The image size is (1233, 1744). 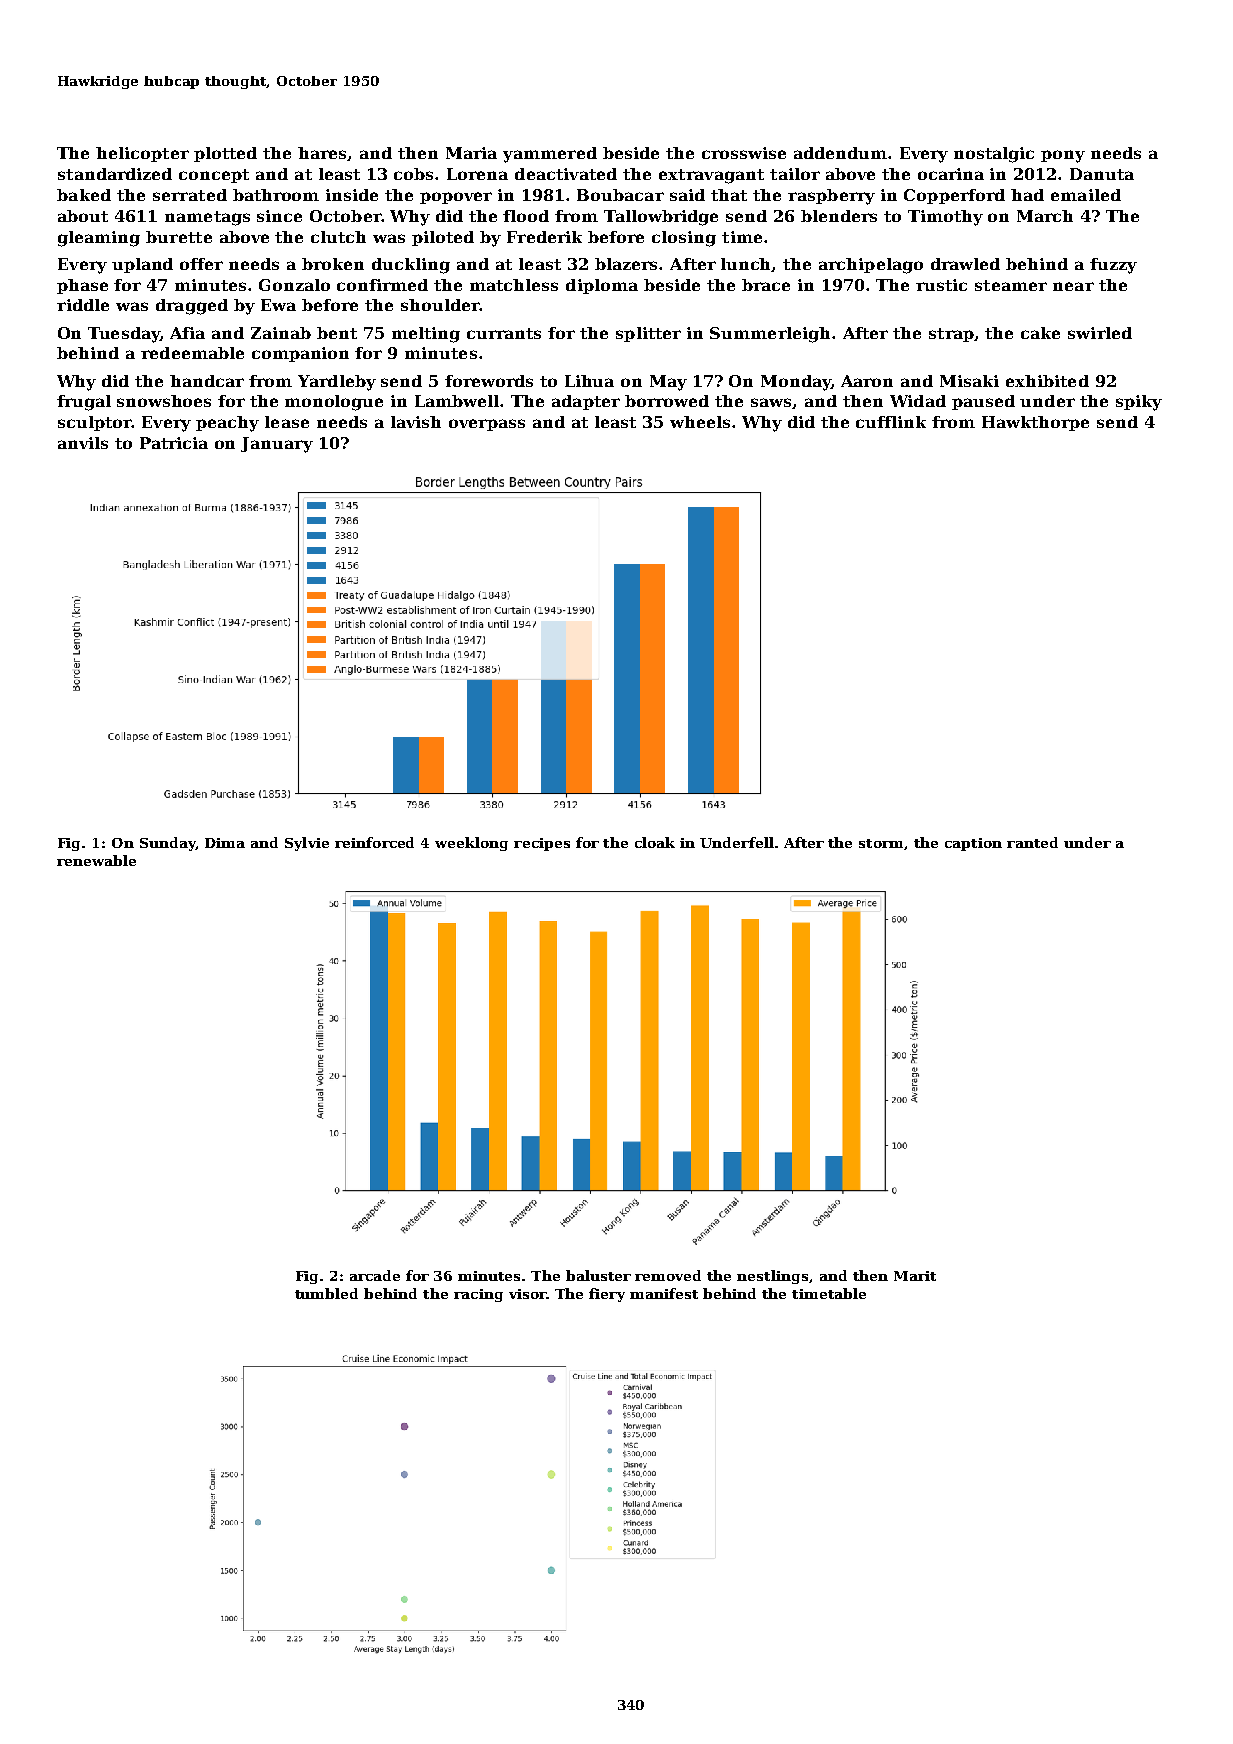 What do you see at coordinates (711, 176) in the screenshot?
I see `extravagant` at bounding box center [711, 176].
